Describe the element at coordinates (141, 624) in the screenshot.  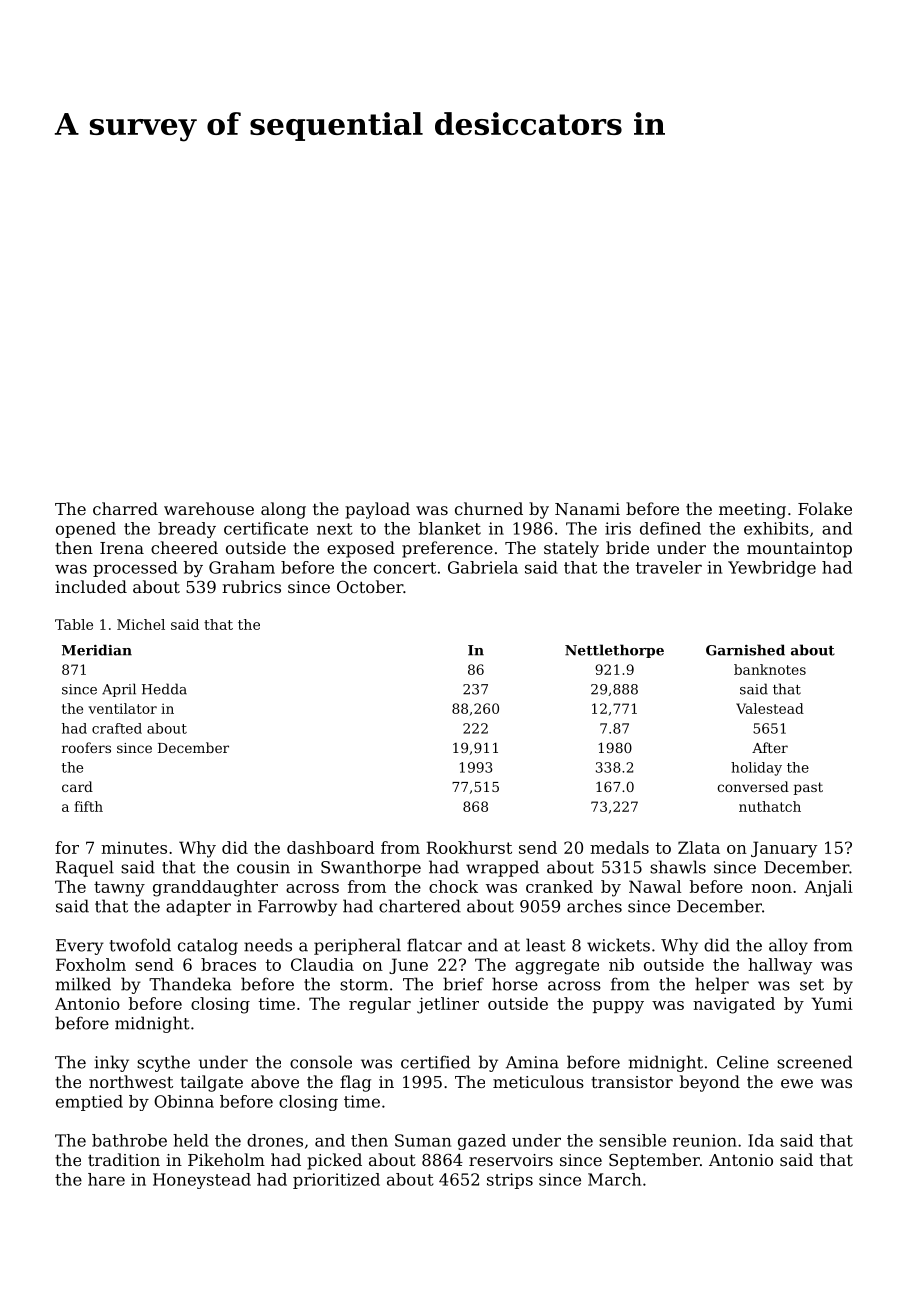
I see `Michel` at that location.
